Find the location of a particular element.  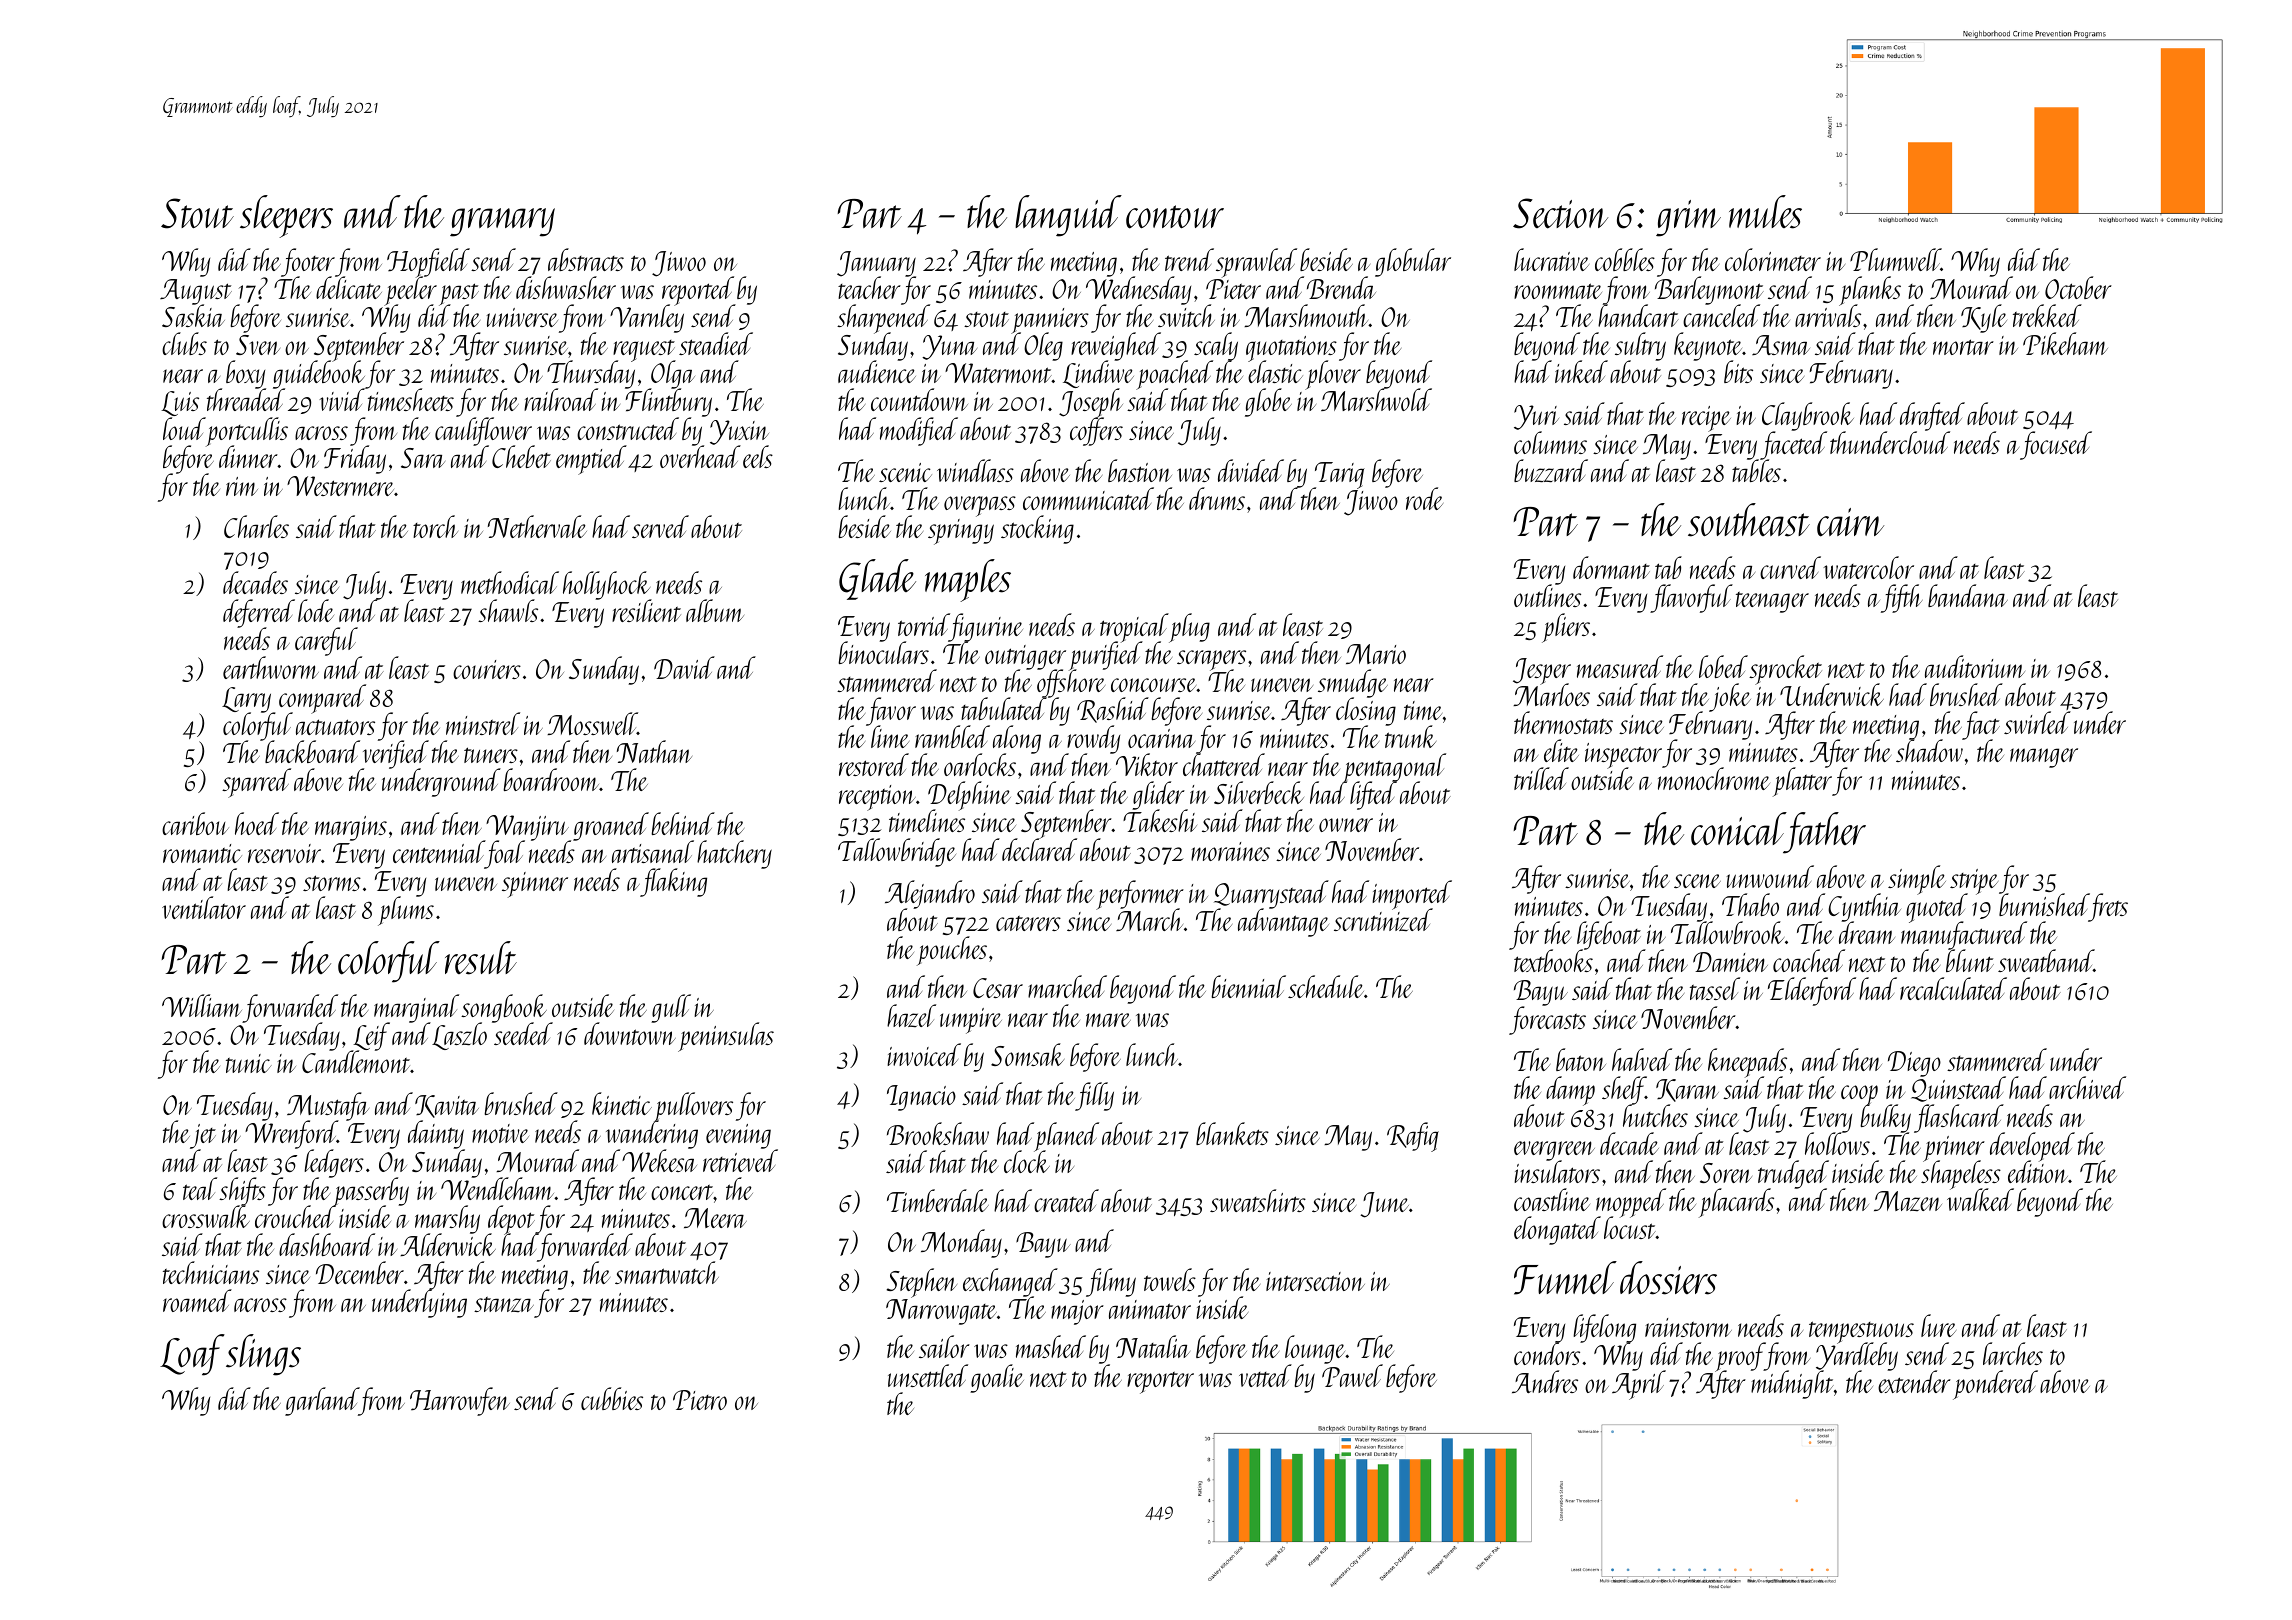

manger is located at coordinates (2044, 758).
